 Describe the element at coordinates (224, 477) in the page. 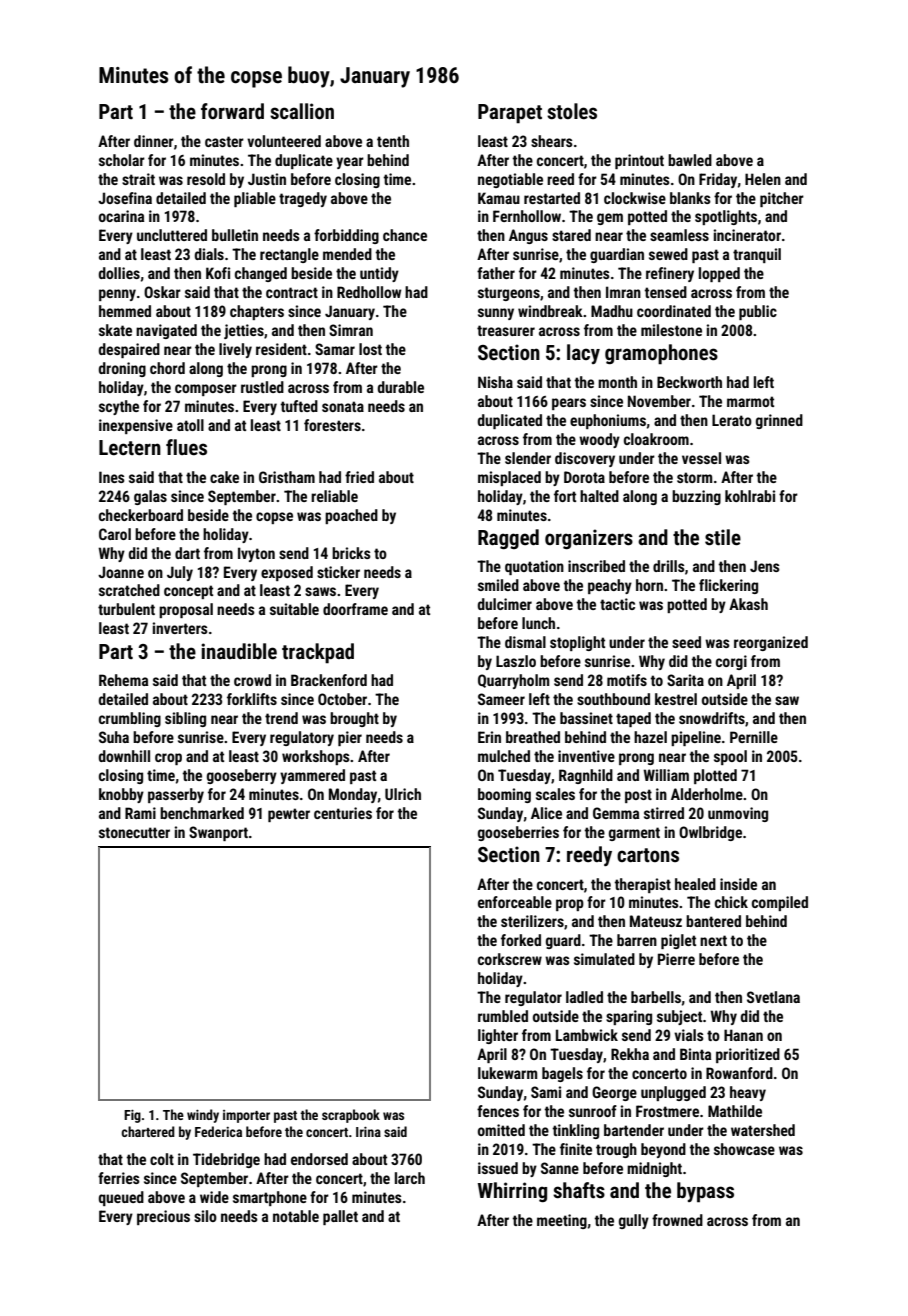

I see `cake` at that location.
